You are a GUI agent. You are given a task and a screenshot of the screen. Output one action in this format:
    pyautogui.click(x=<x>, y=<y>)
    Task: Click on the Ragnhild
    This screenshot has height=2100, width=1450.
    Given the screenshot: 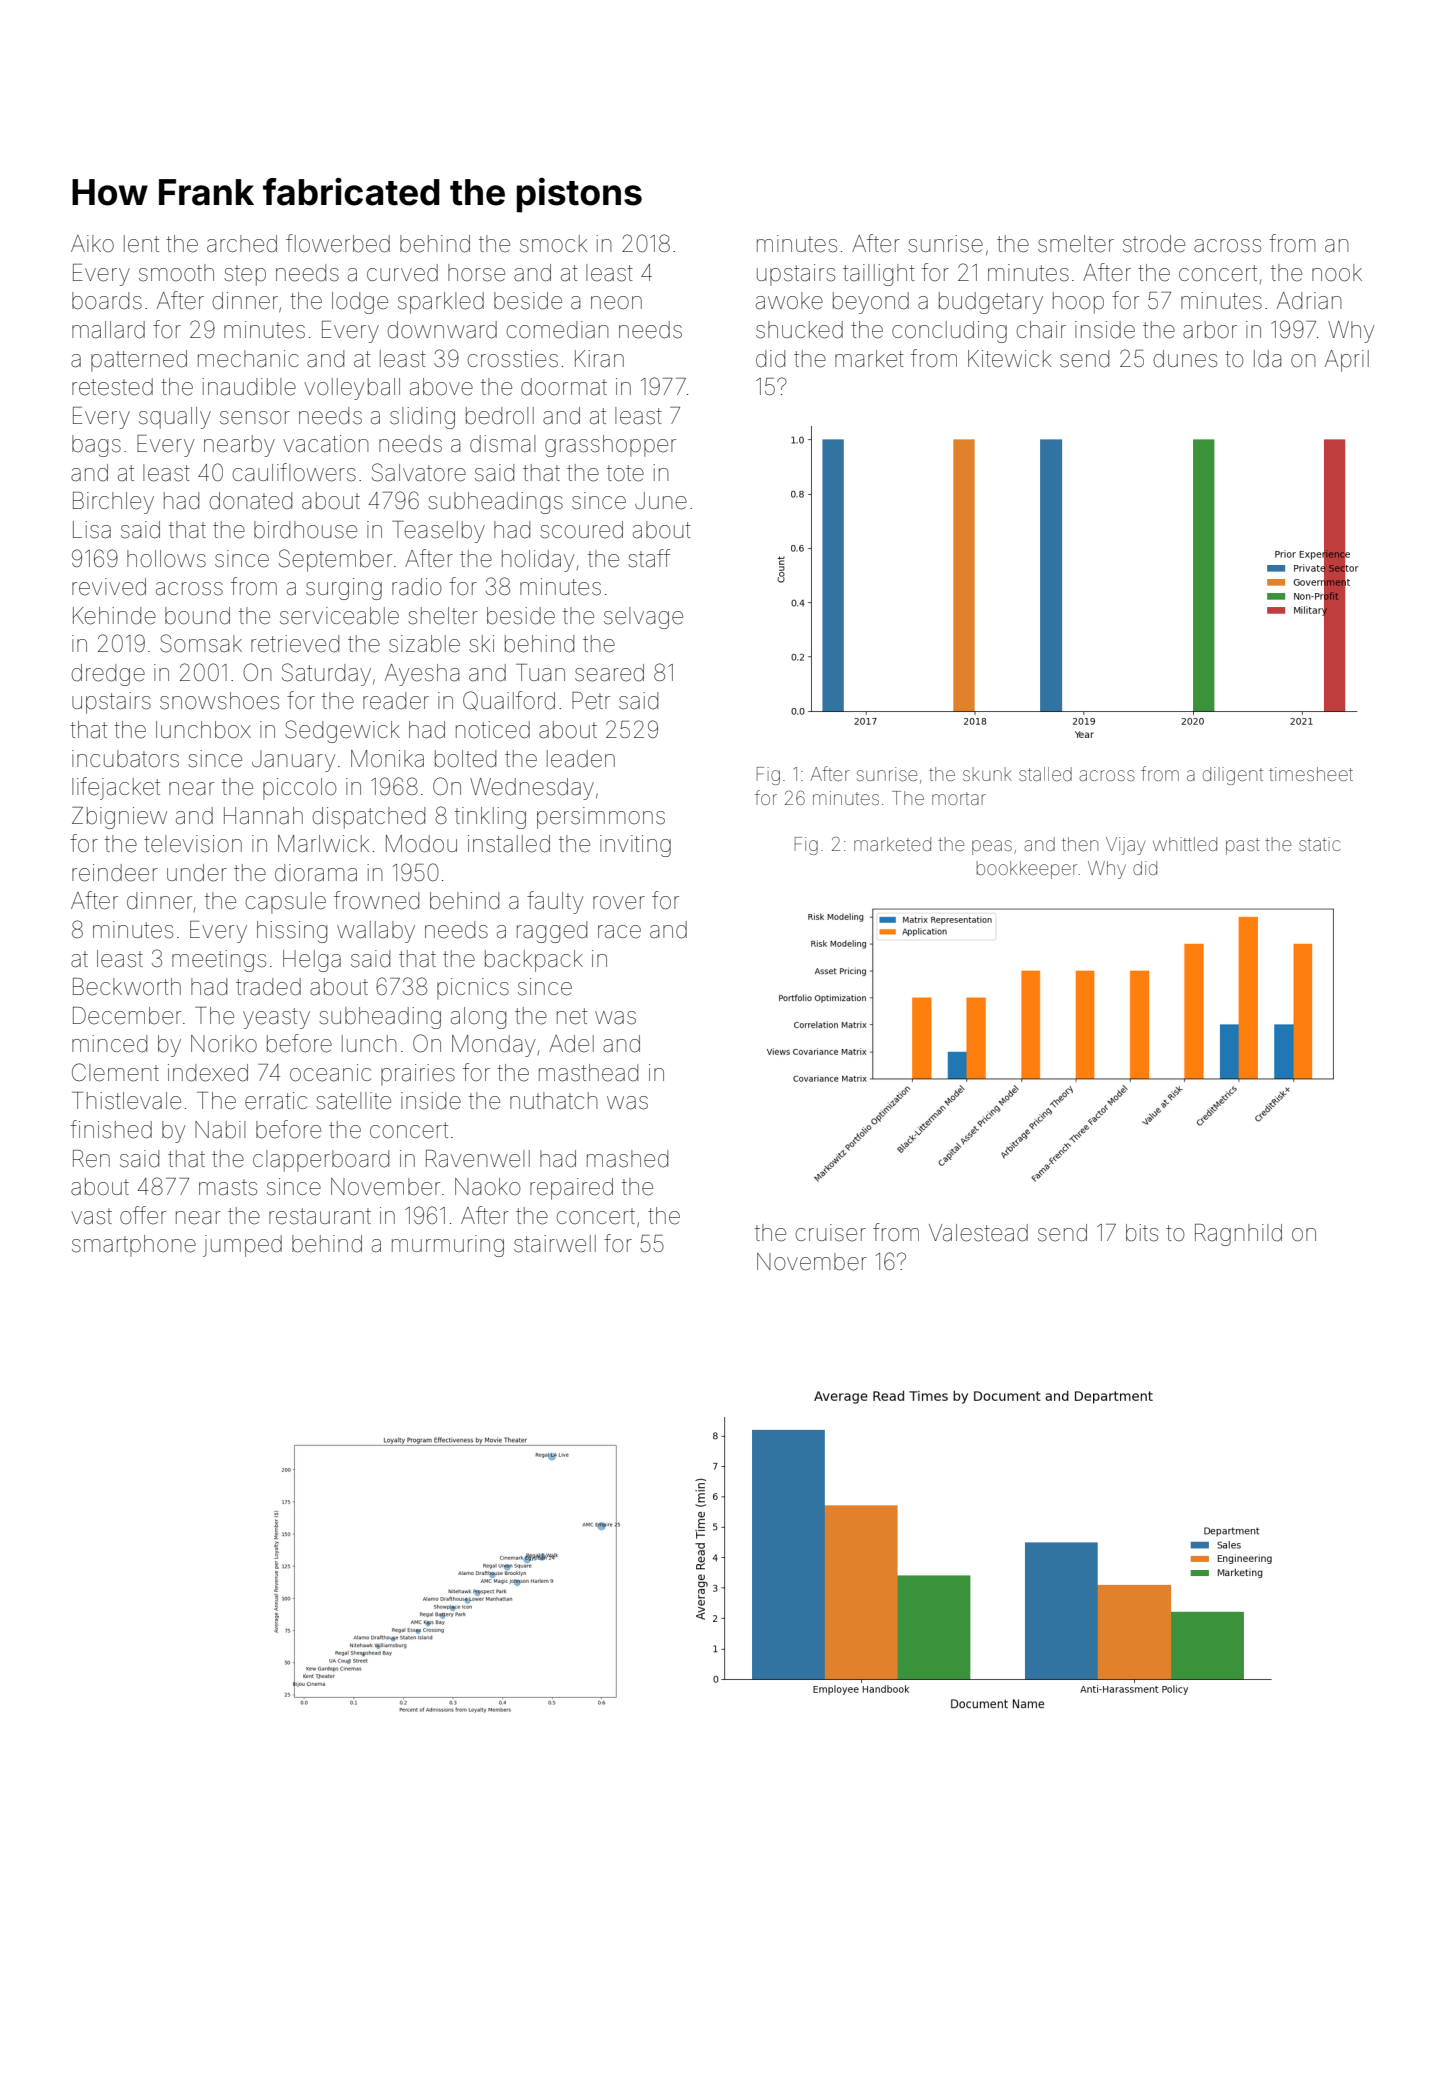 What is the action you would take?
    pyautogui.click(x=1238, y=1235)
